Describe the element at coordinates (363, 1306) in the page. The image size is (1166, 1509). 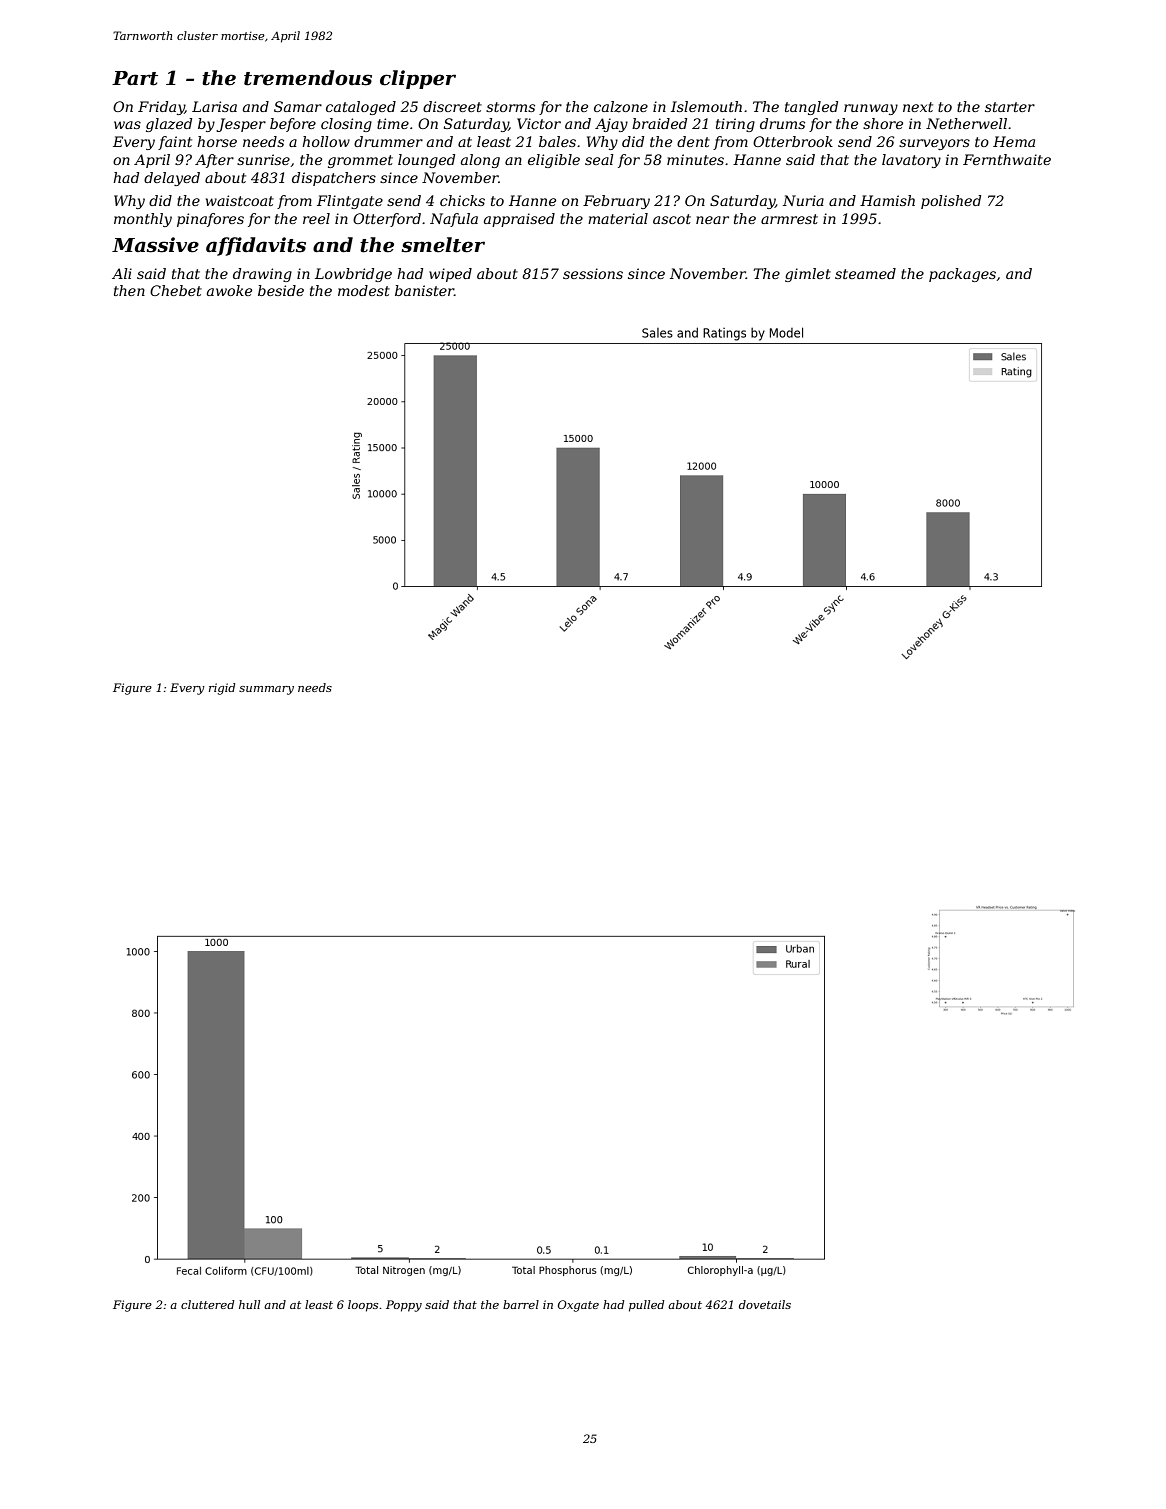
I see `loops` at that location.
